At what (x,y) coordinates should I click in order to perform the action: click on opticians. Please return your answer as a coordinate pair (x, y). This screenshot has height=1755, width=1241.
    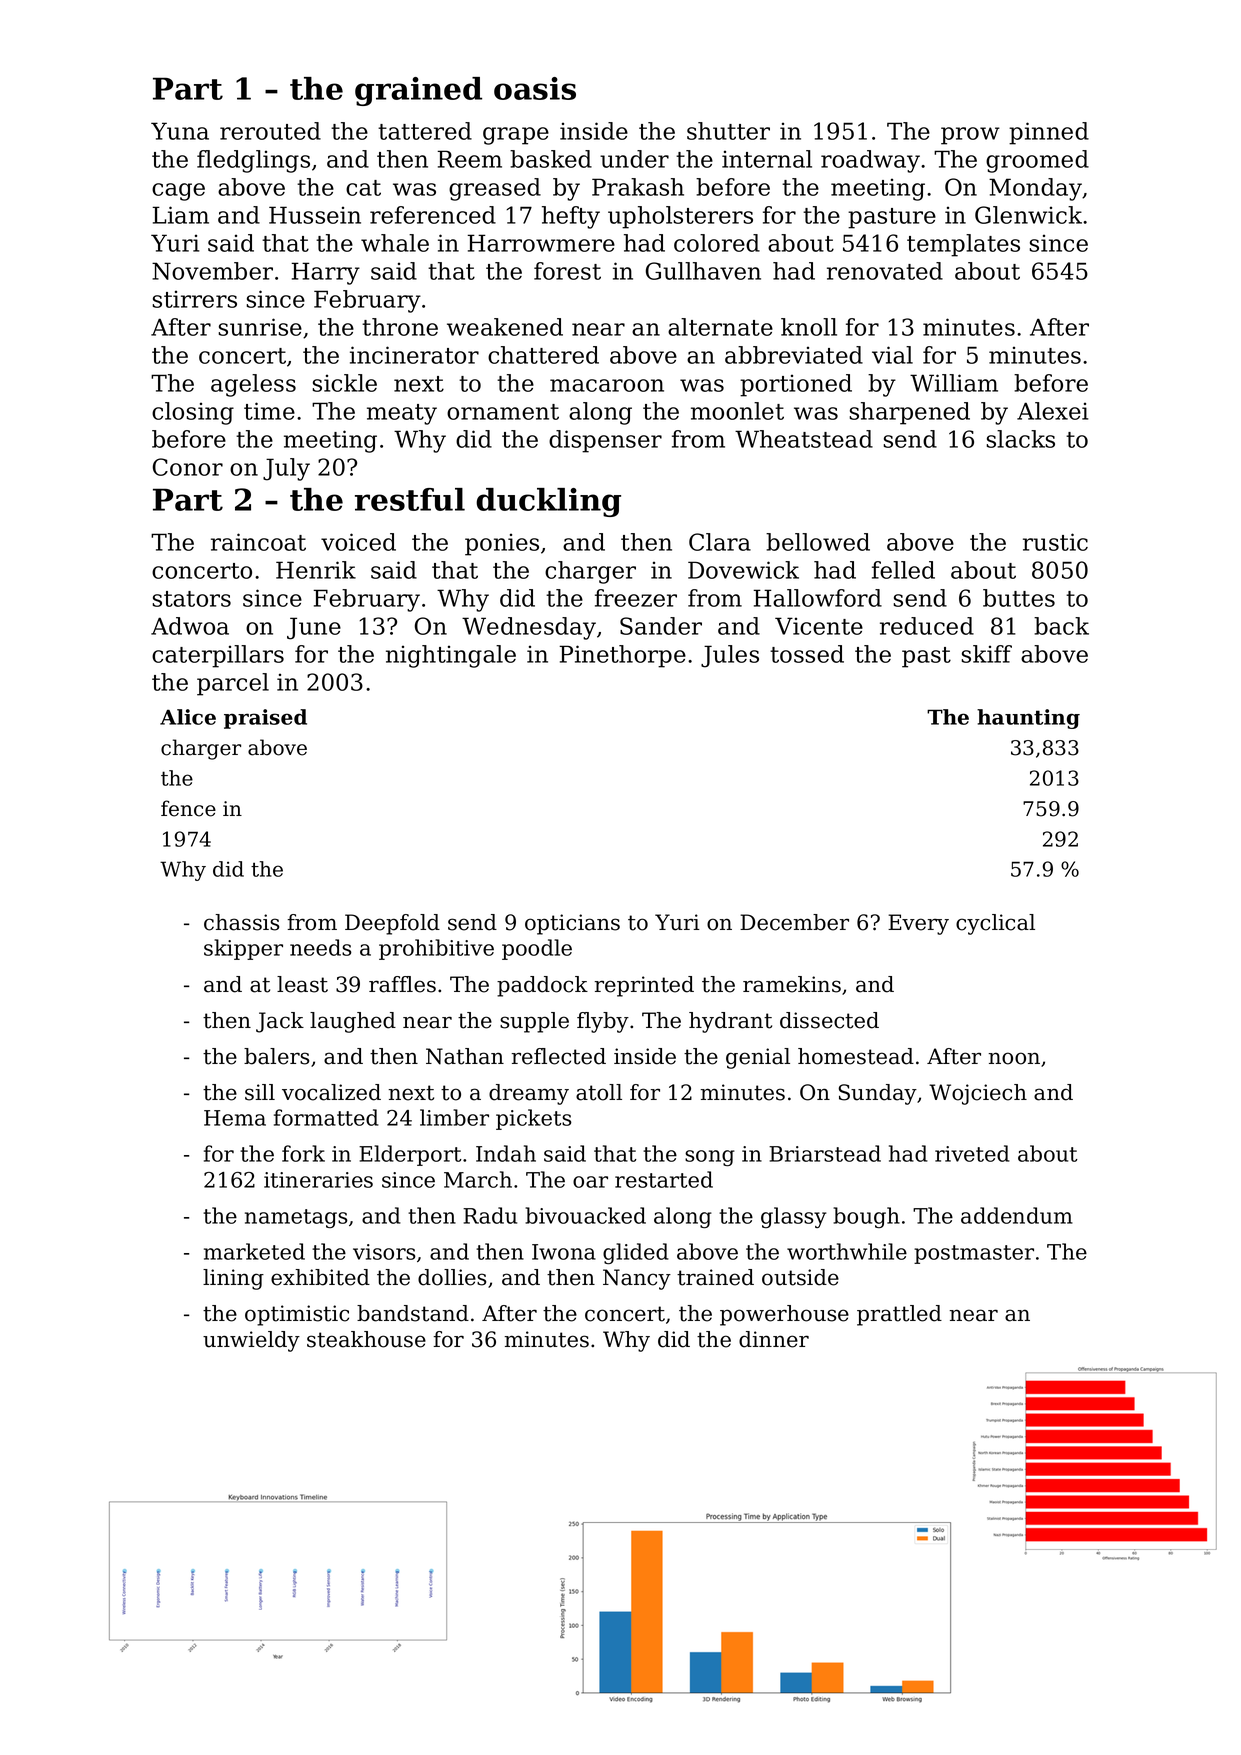
    Looking at the image, I should click on (572, 924).
